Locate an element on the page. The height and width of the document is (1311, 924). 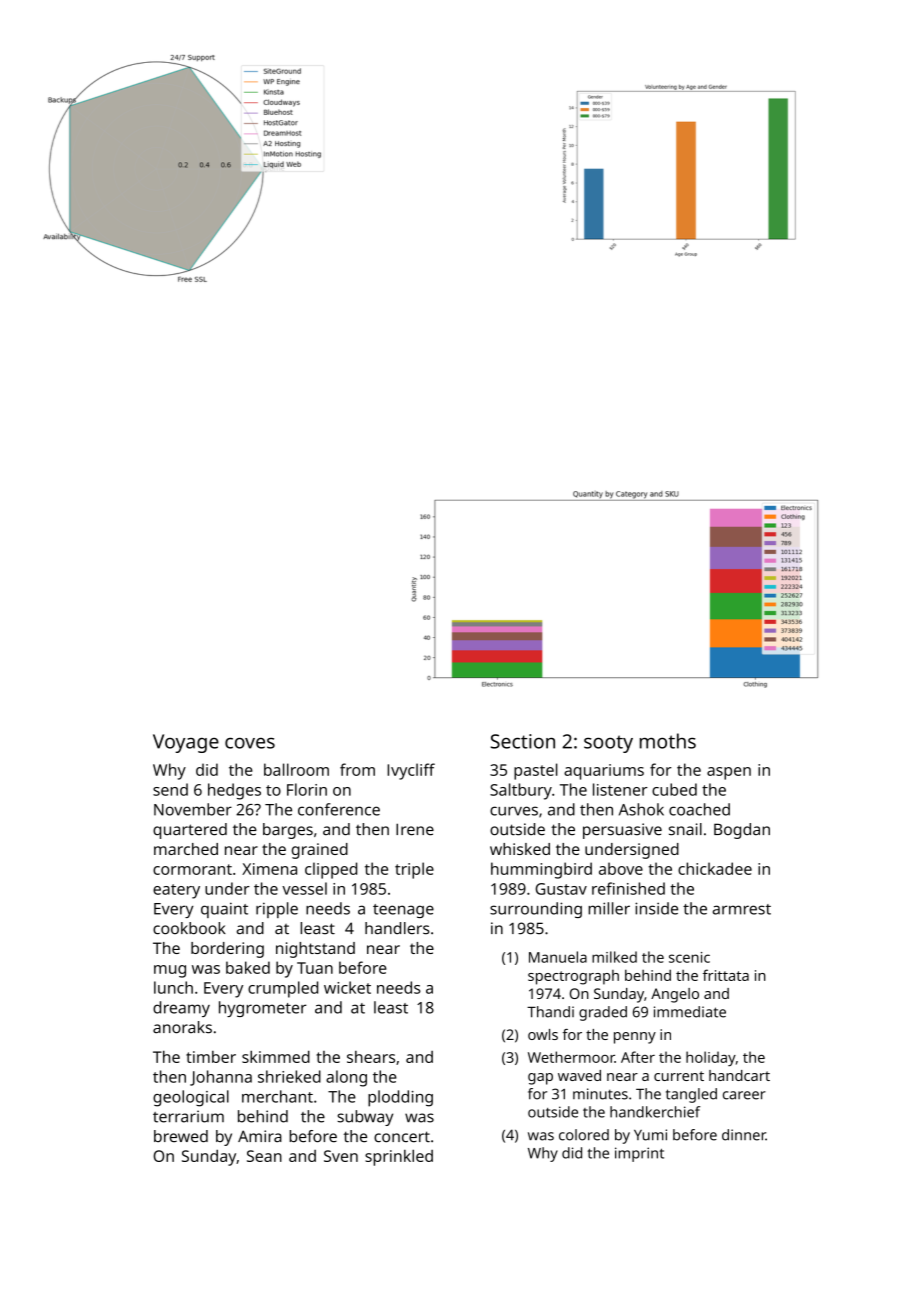
waved is located at coordinates (579, 1075).
